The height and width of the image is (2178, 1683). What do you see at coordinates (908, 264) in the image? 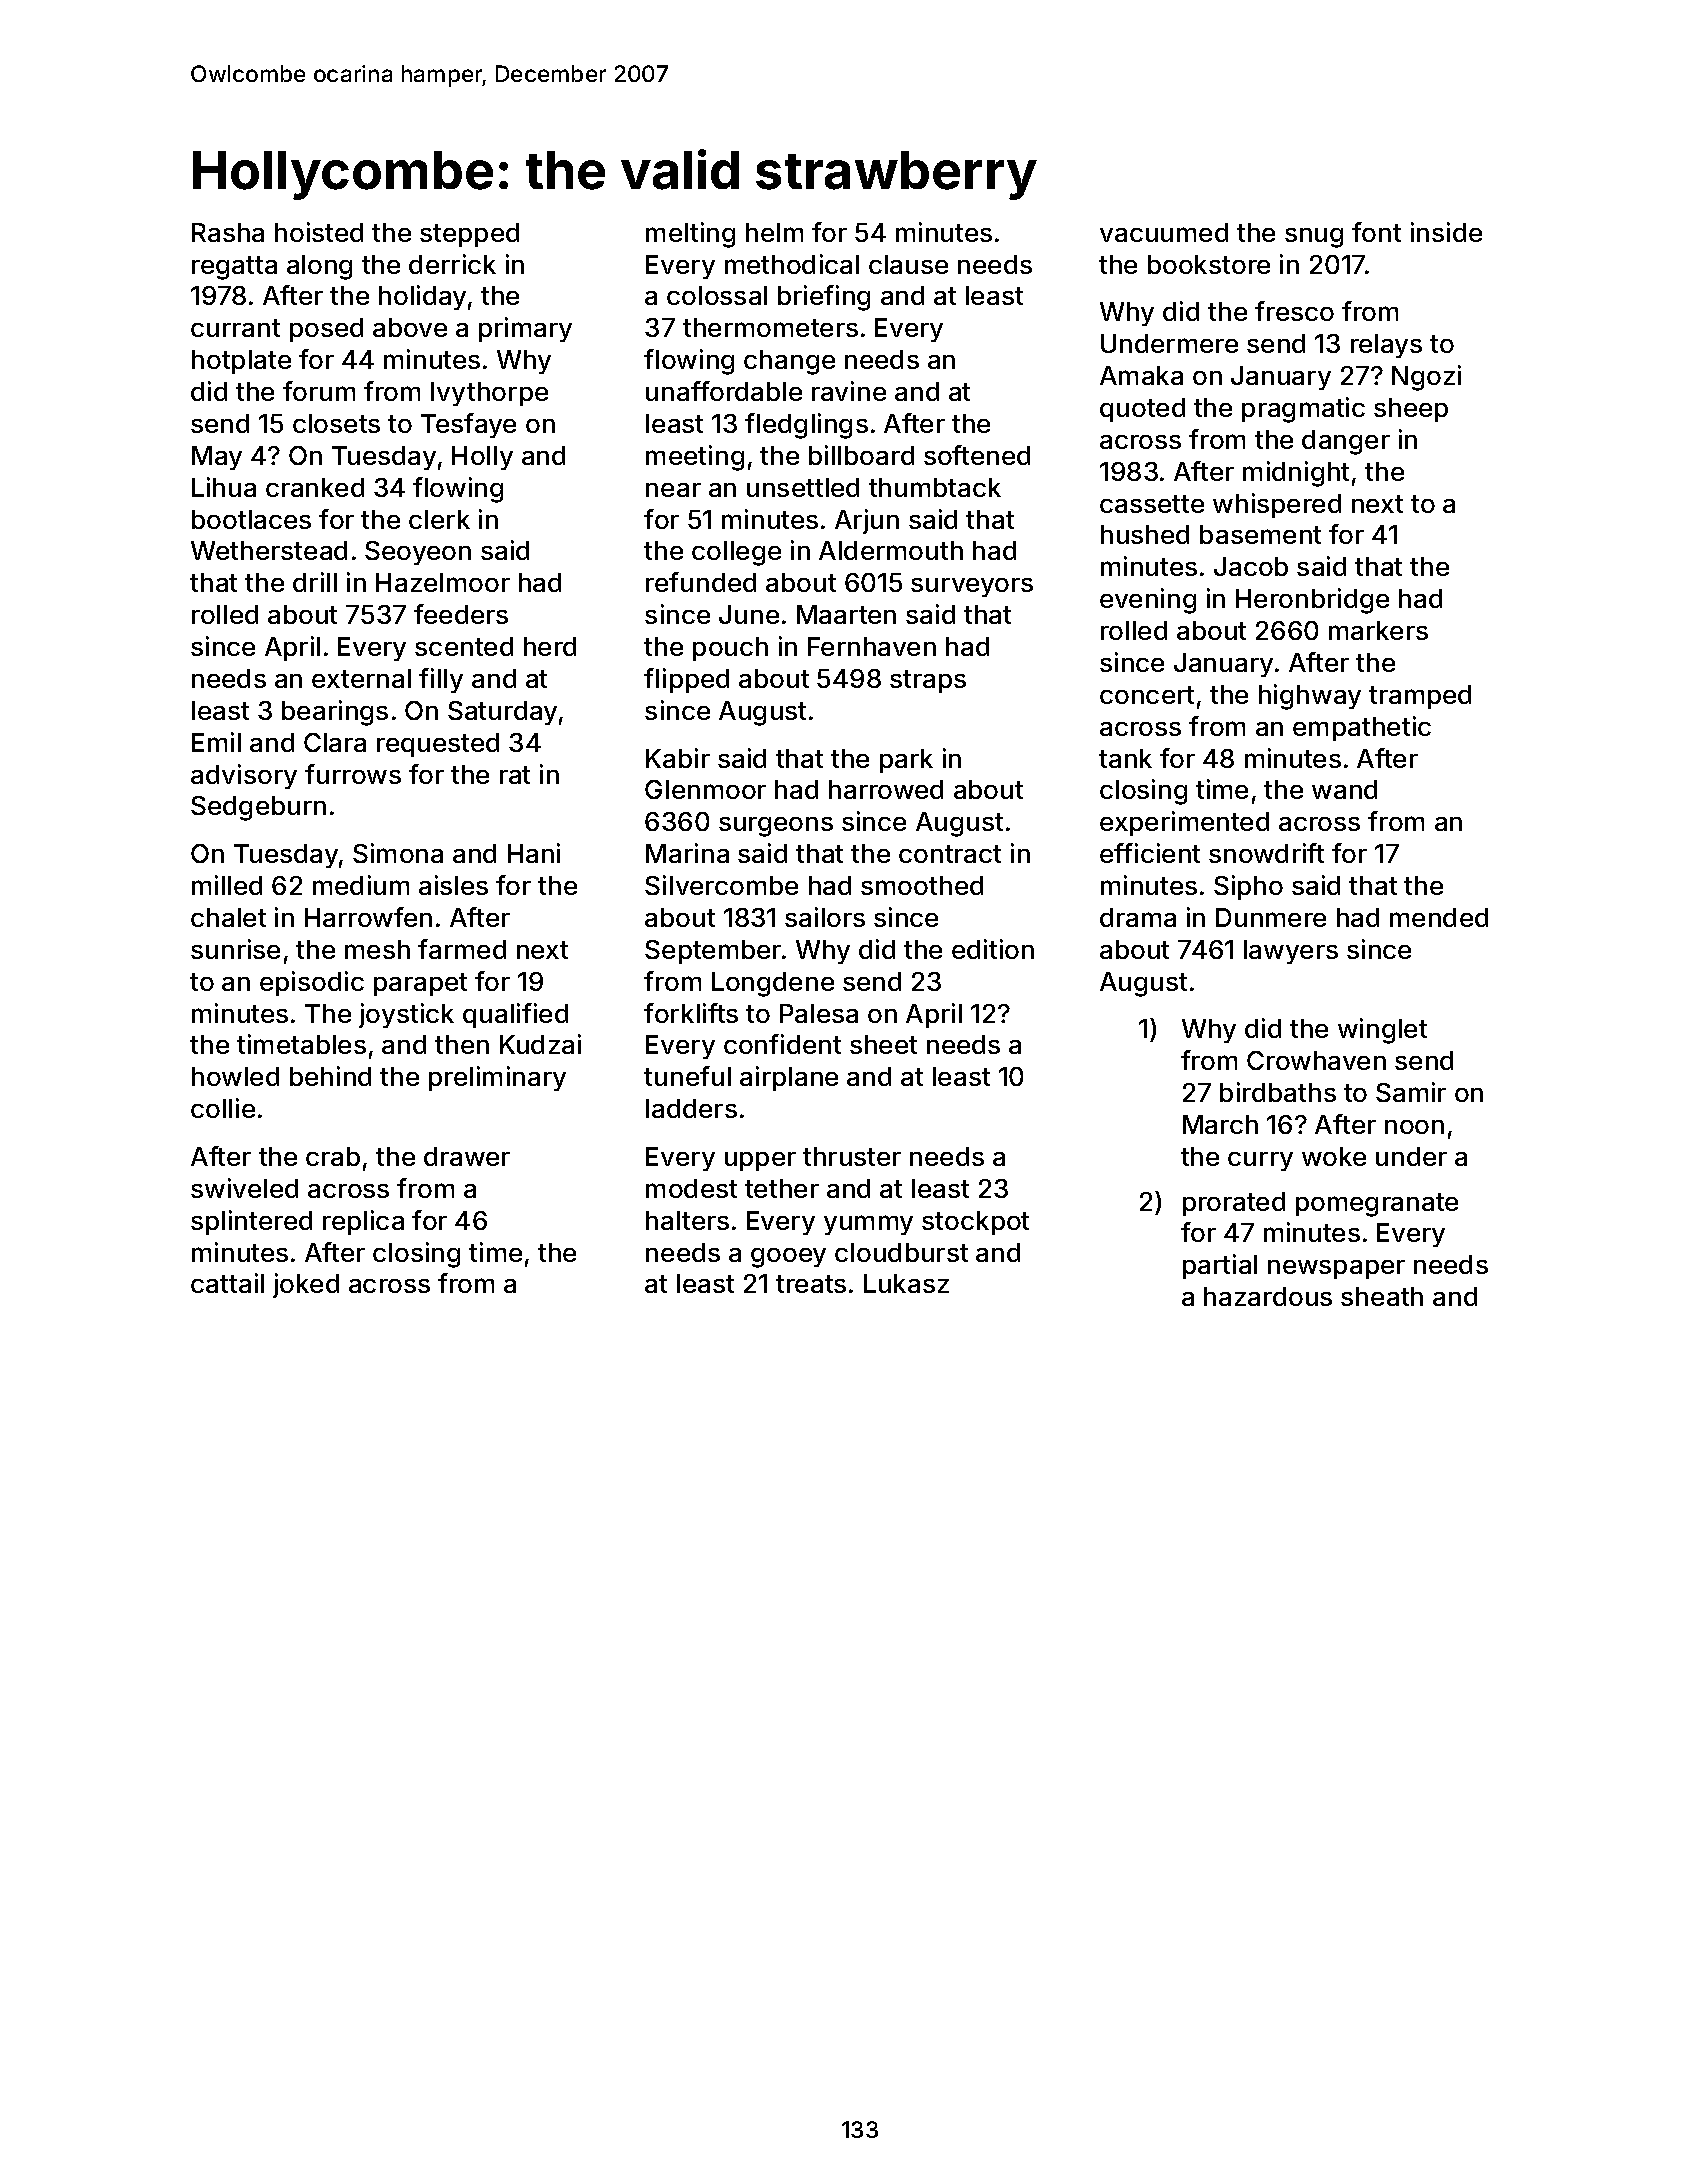
I see `clause` at bounding box center [908, 264].
